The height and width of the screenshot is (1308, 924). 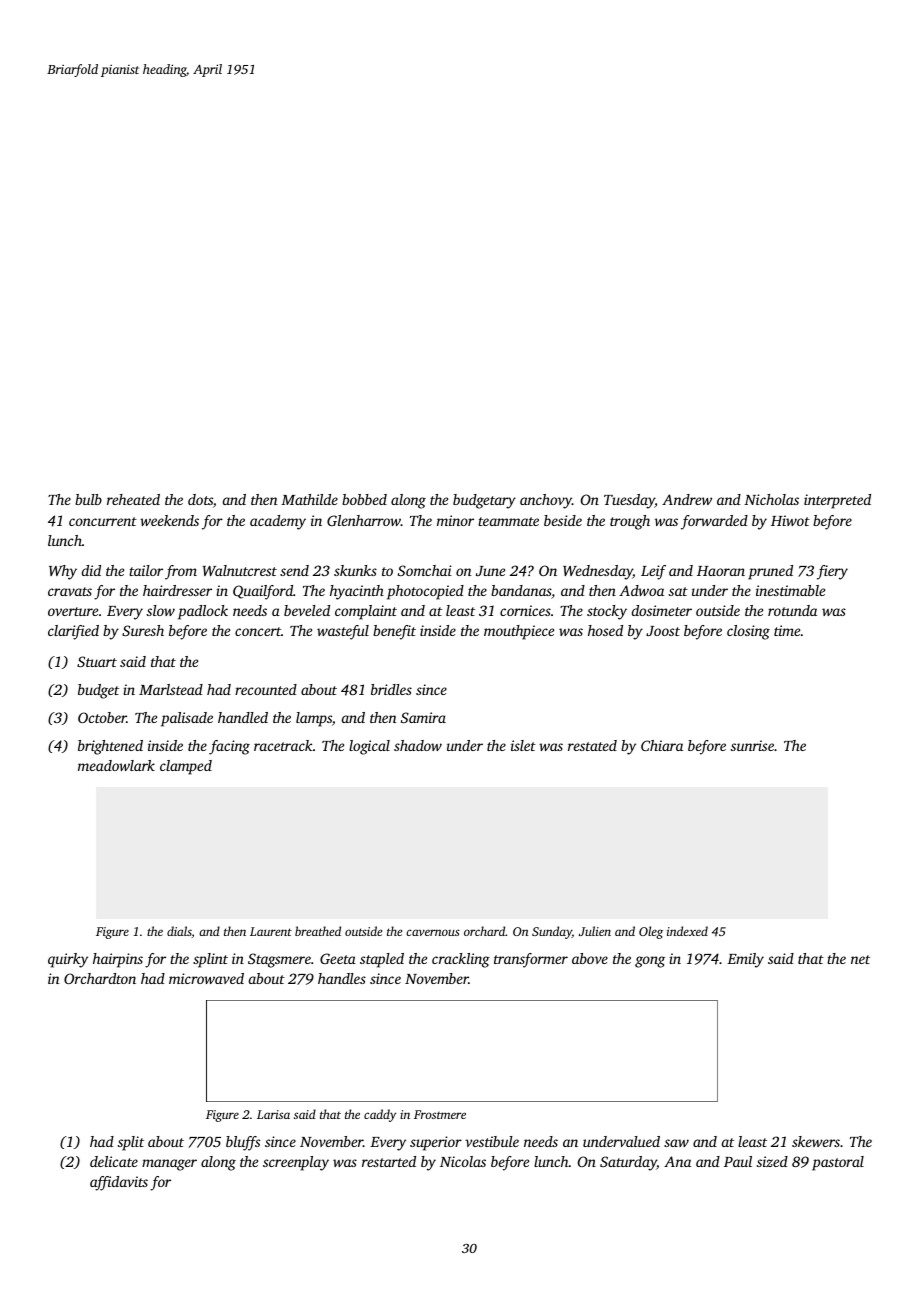 I want to click on Stuart, so click(x=97, y=661).
